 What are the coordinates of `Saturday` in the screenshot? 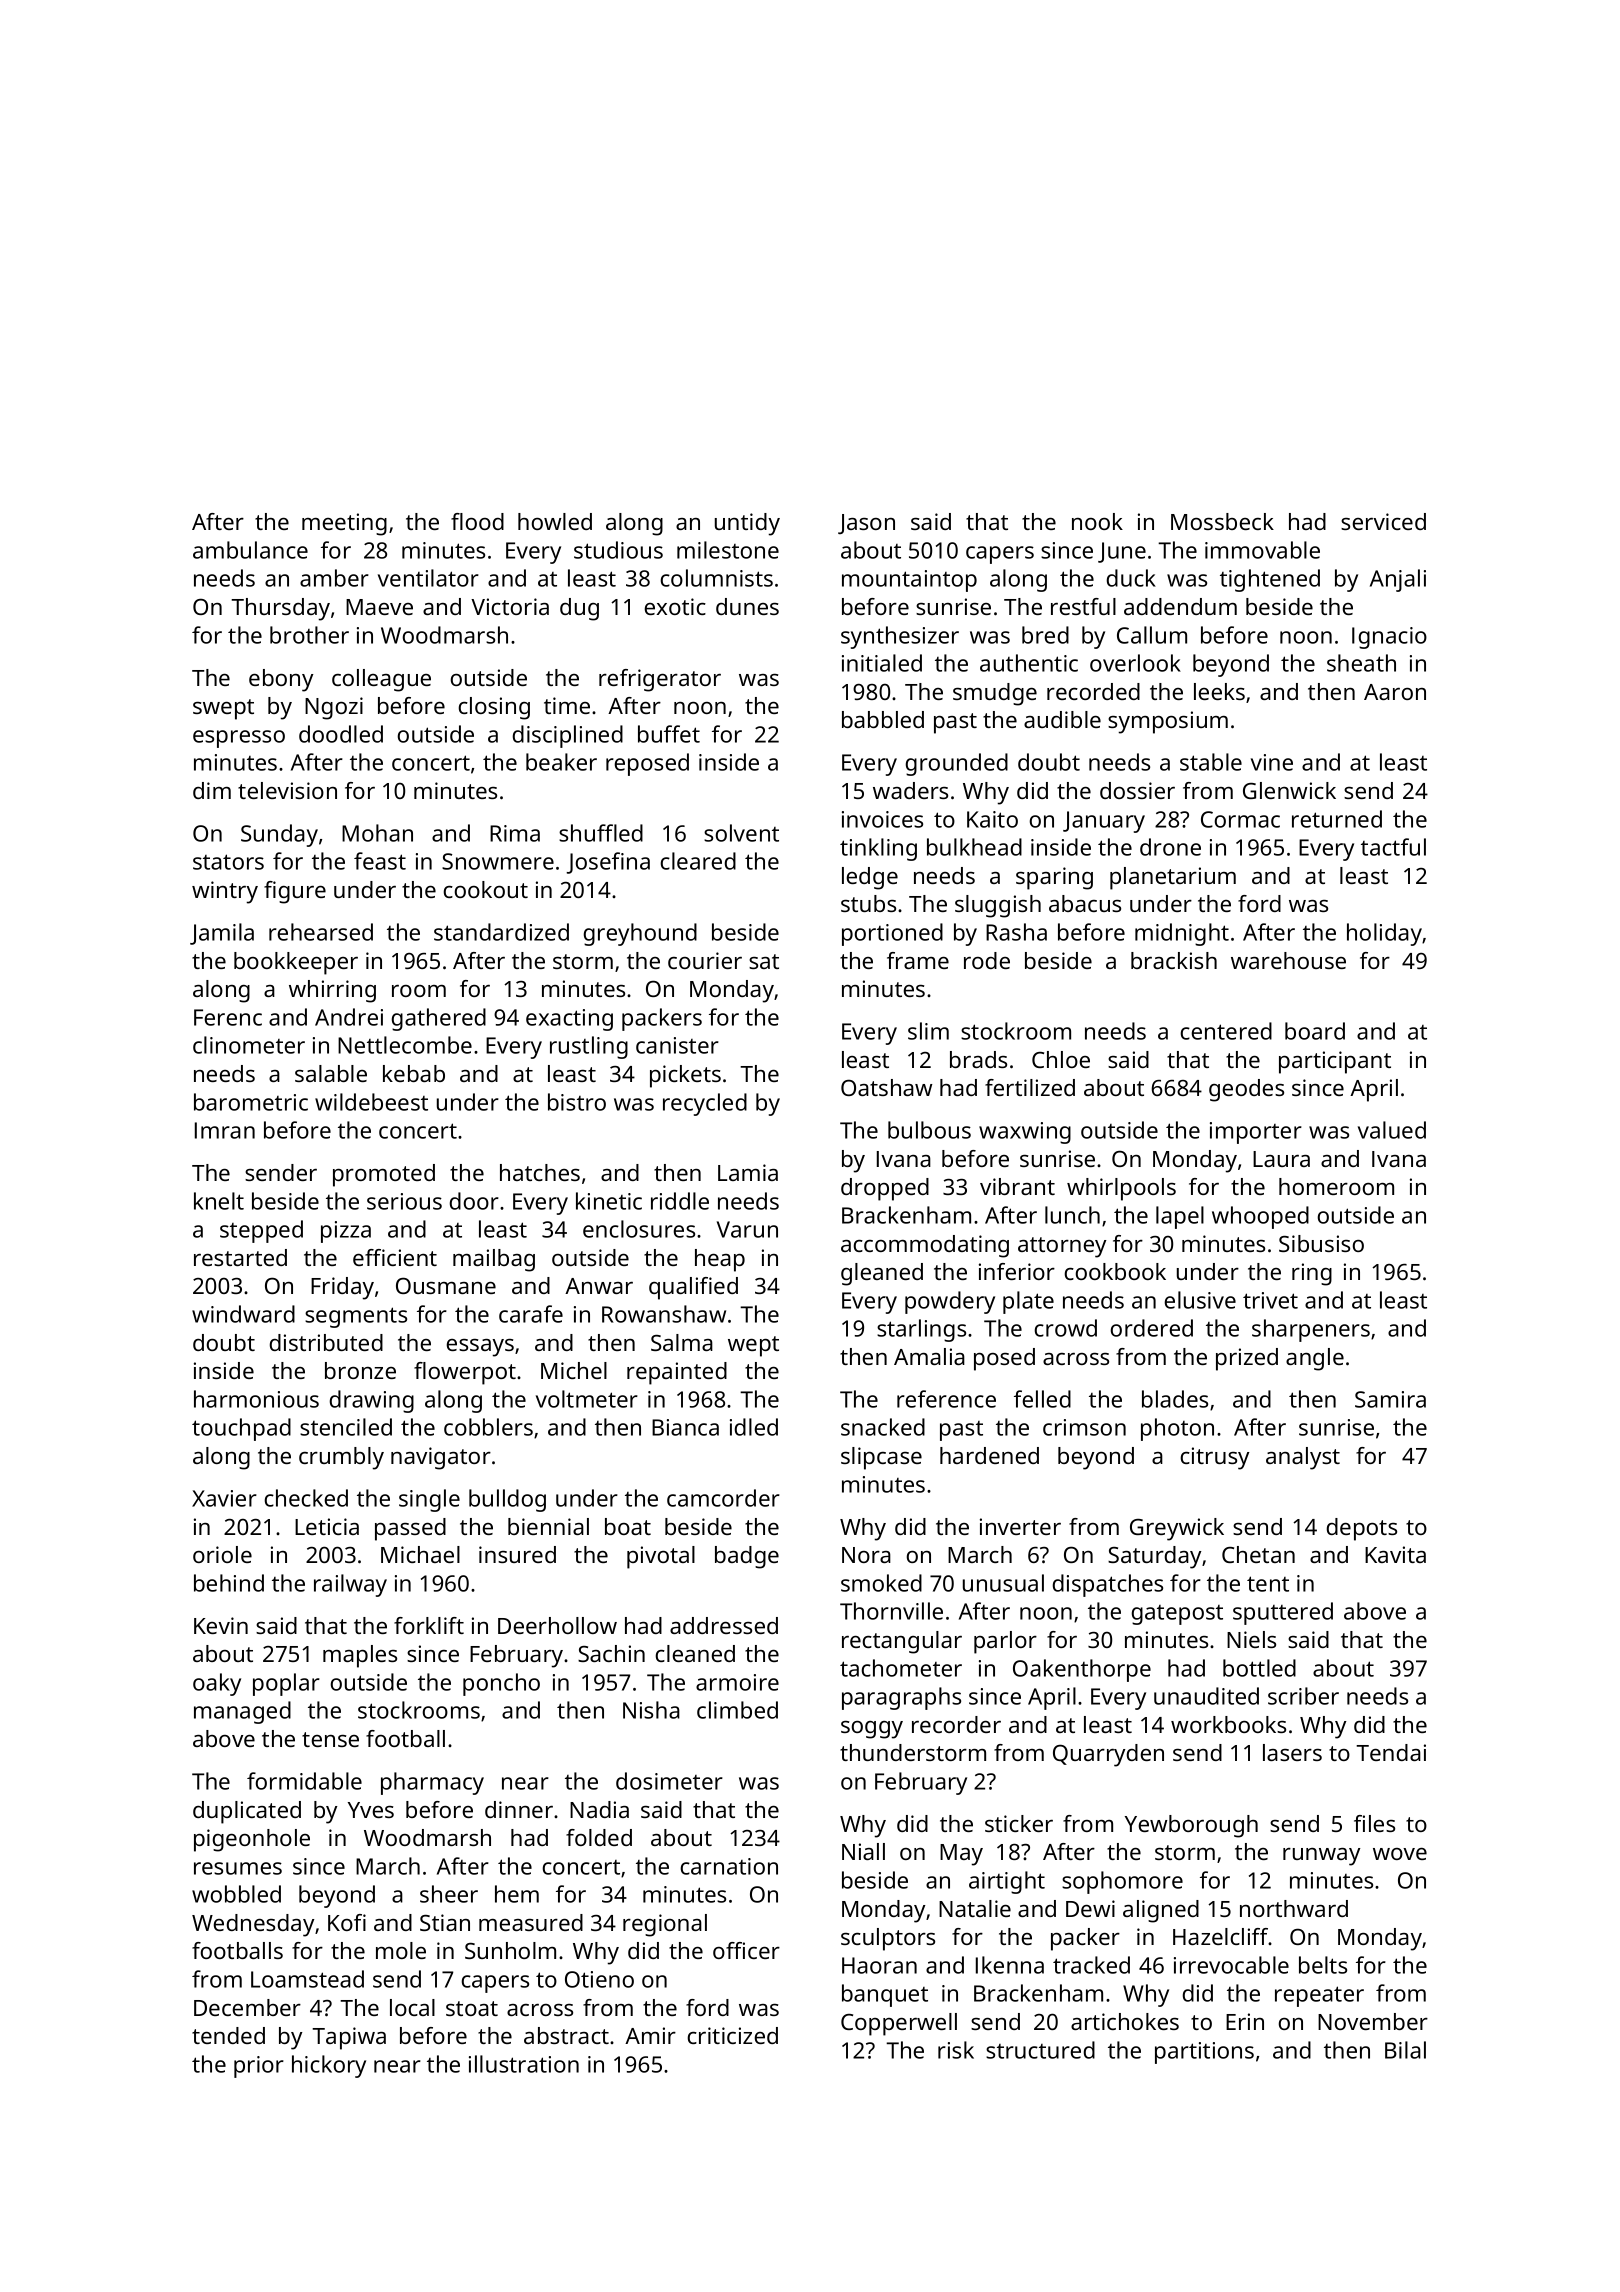 It's located at (1154, 1557).
